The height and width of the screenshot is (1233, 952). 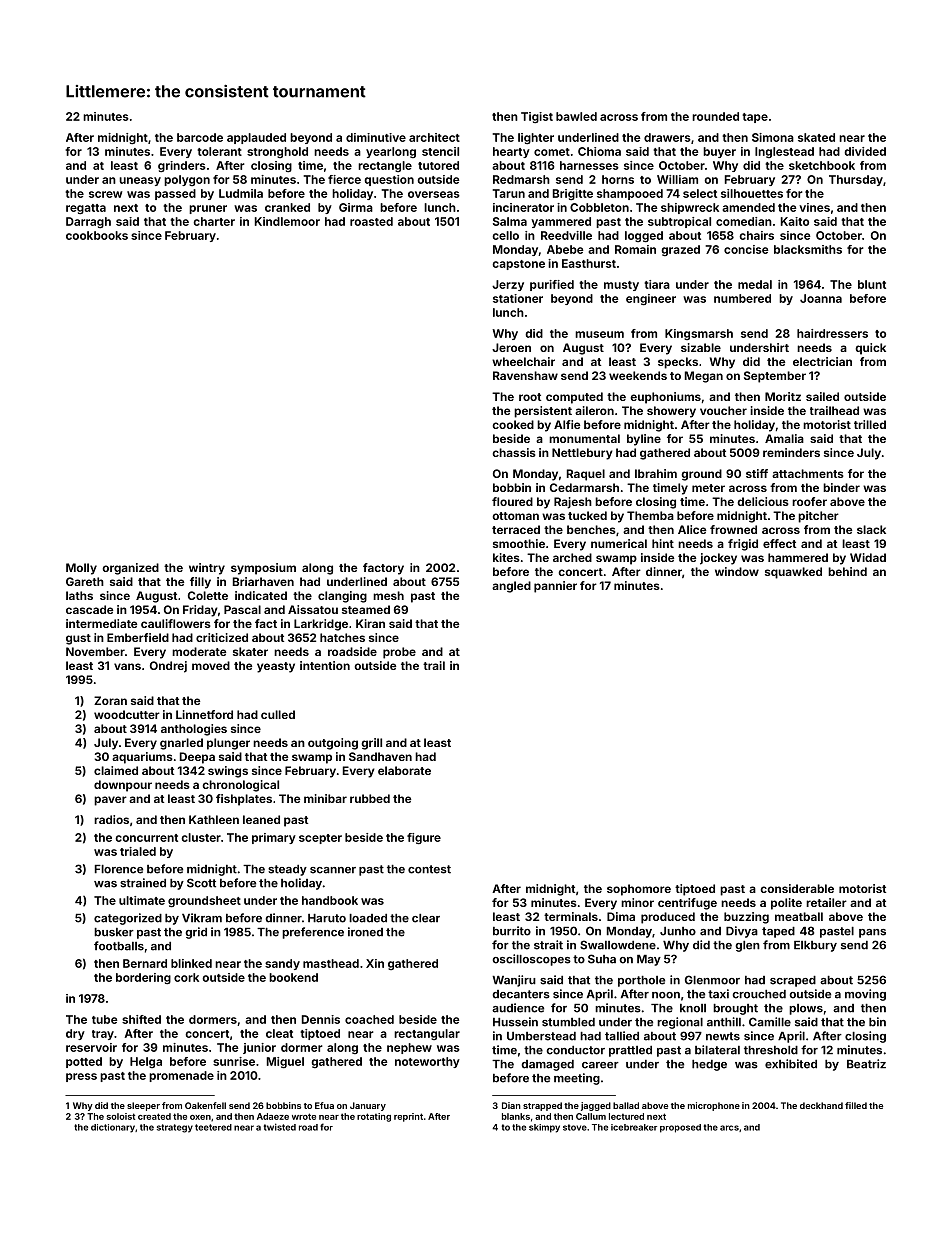 I want to click on elaborate, so click(x=404, y=770).
